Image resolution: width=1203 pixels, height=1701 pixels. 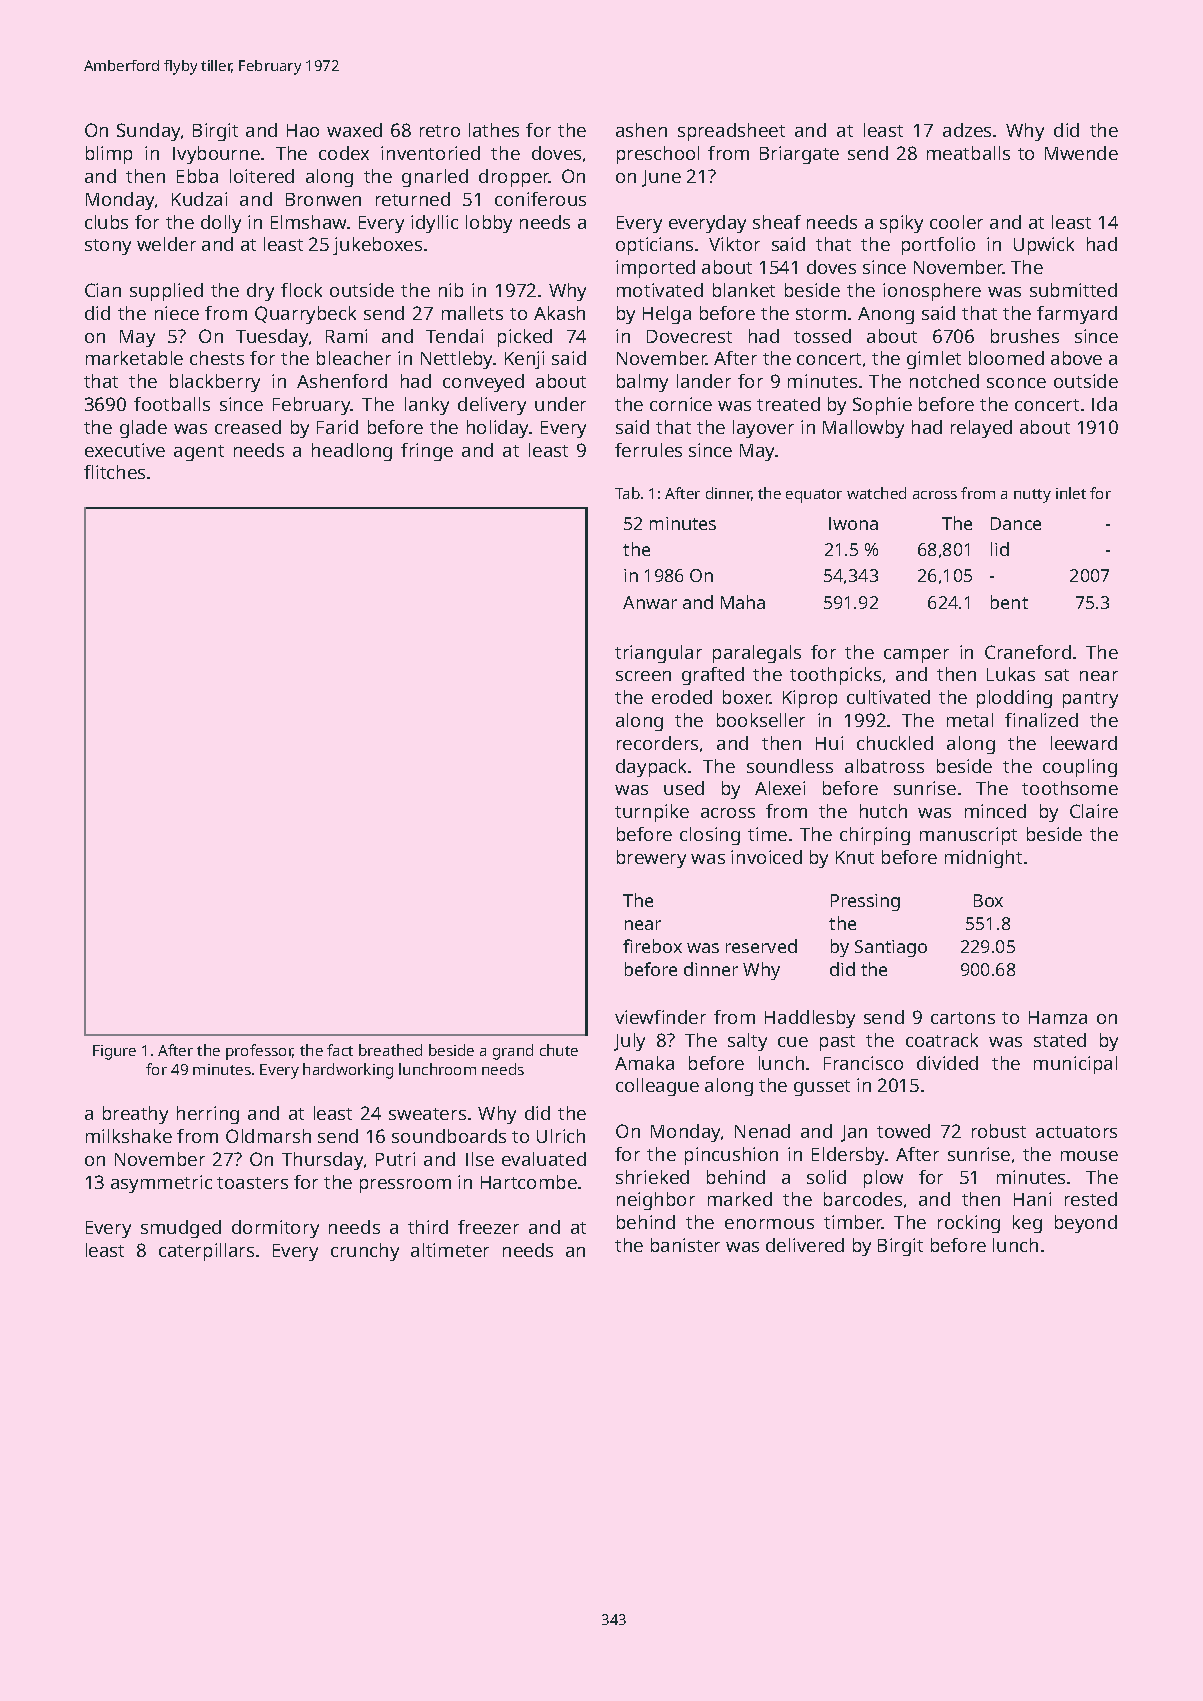 I want to click on tossed, so click(x=822, y=336).
